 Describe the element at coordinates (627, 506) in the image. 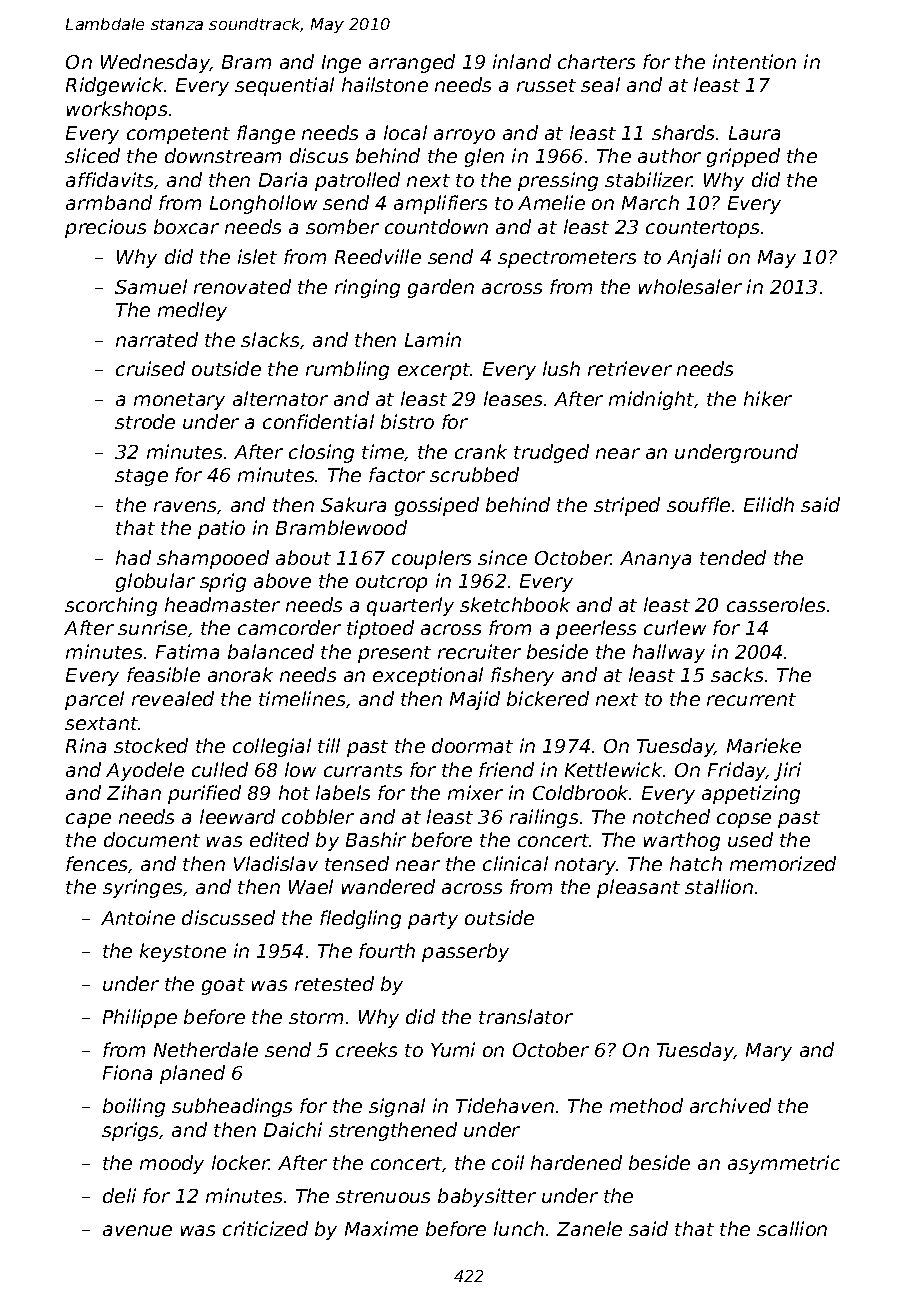

I see `striped` at that location.
